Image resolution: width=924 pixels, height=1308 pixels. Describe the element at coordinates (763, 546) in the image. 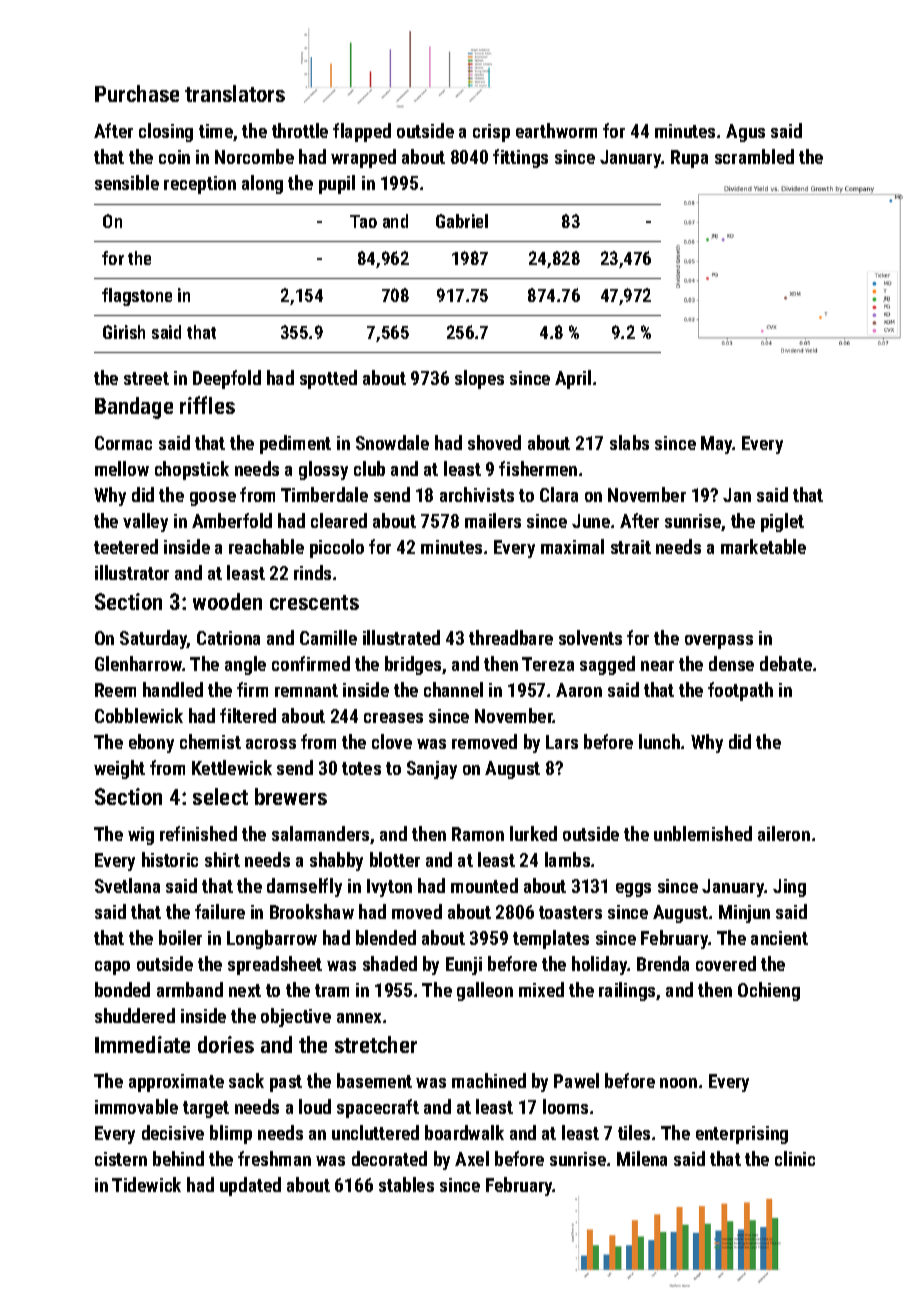

I see `marketable` at that location.
